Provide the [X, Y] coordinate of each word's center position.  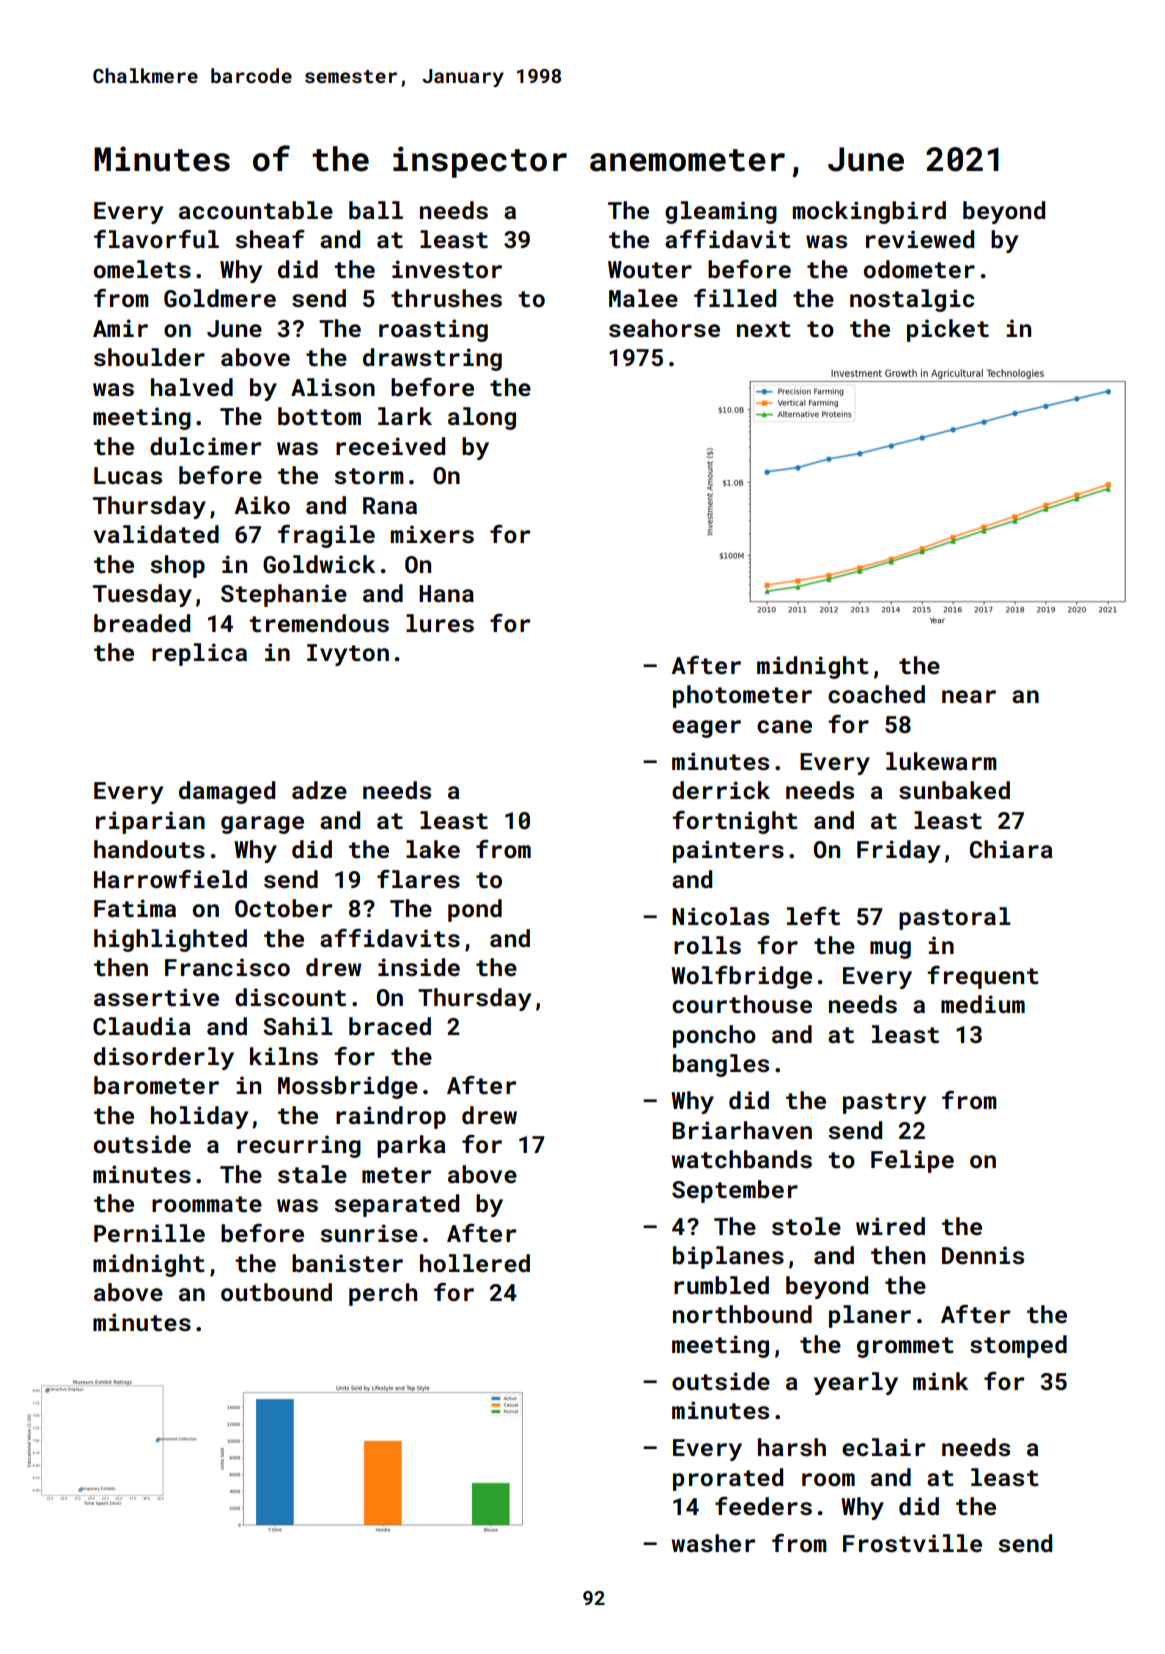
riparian [150, 822]
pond [475, 910]
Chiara [1011, 849]
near [969, 696]
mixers [432, 534]
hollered [475, 1263]
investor [447, 269]
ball [376, 210]
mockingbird [869, 212]
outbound [276, 1292]
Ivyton [348, 655]
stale [312, 1174]
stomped [1018, 1346]
